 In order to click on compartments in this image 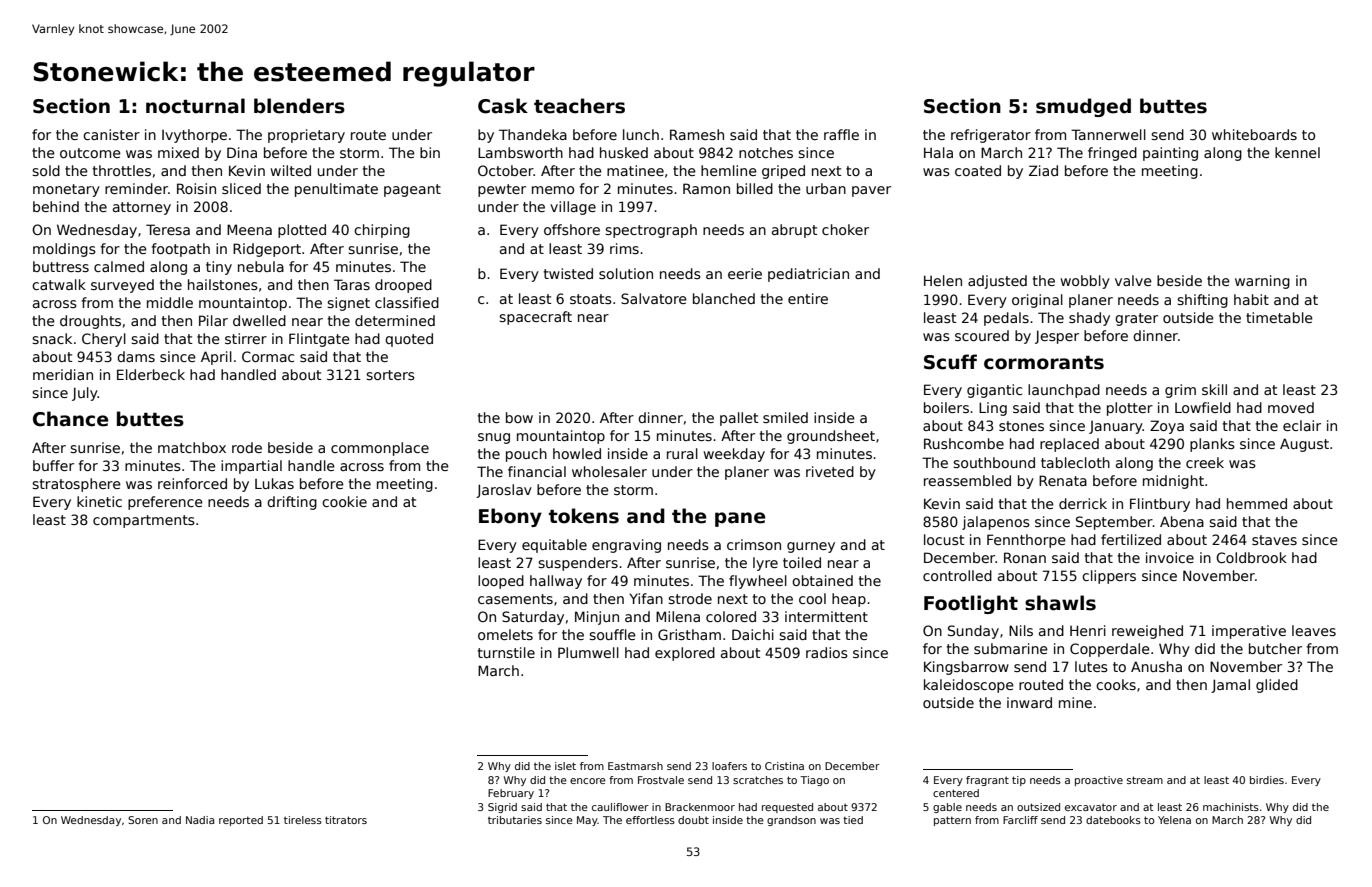, I will do `click(144, 521)`.
